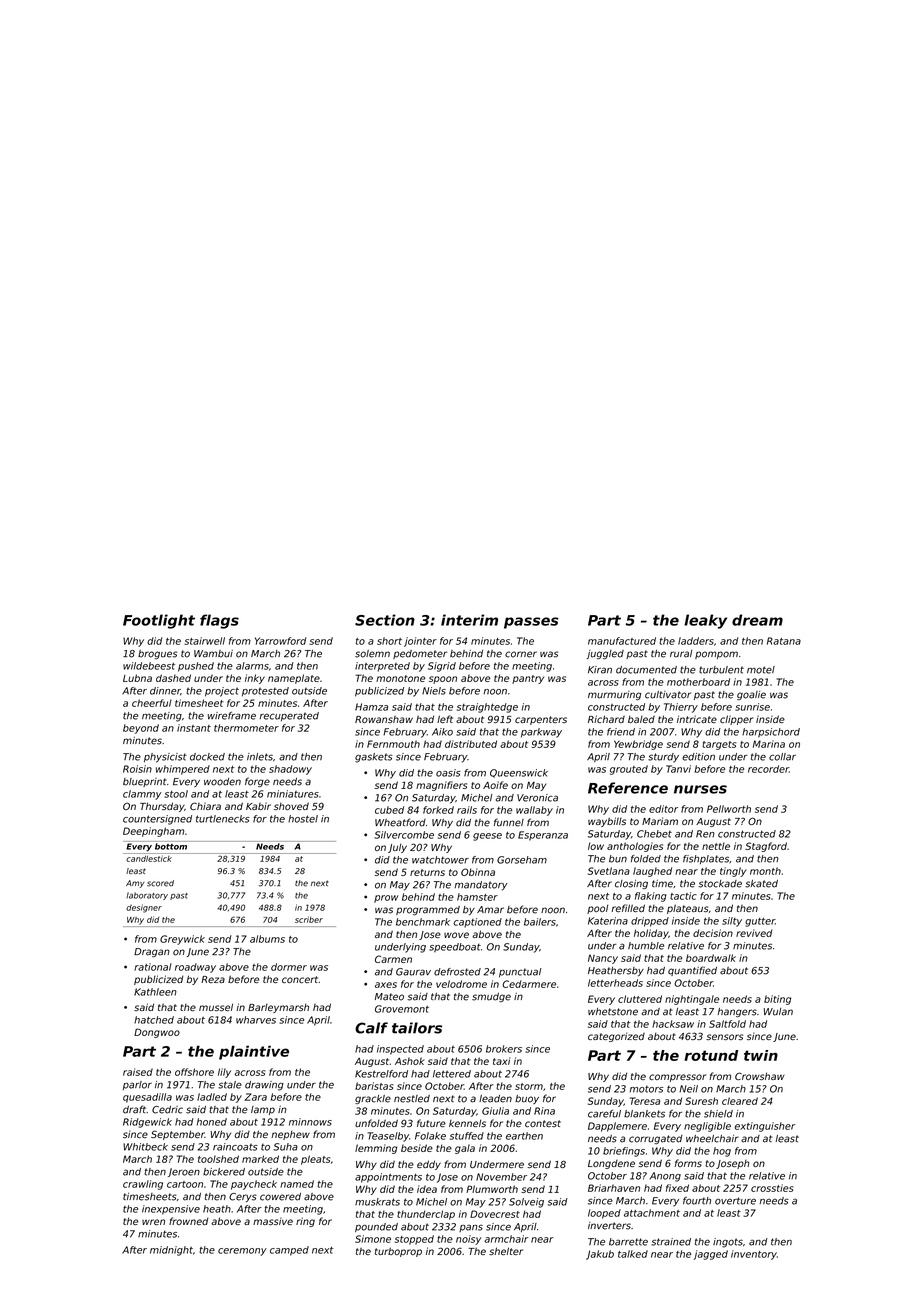  I want to click on Section, so click(385, 620).
